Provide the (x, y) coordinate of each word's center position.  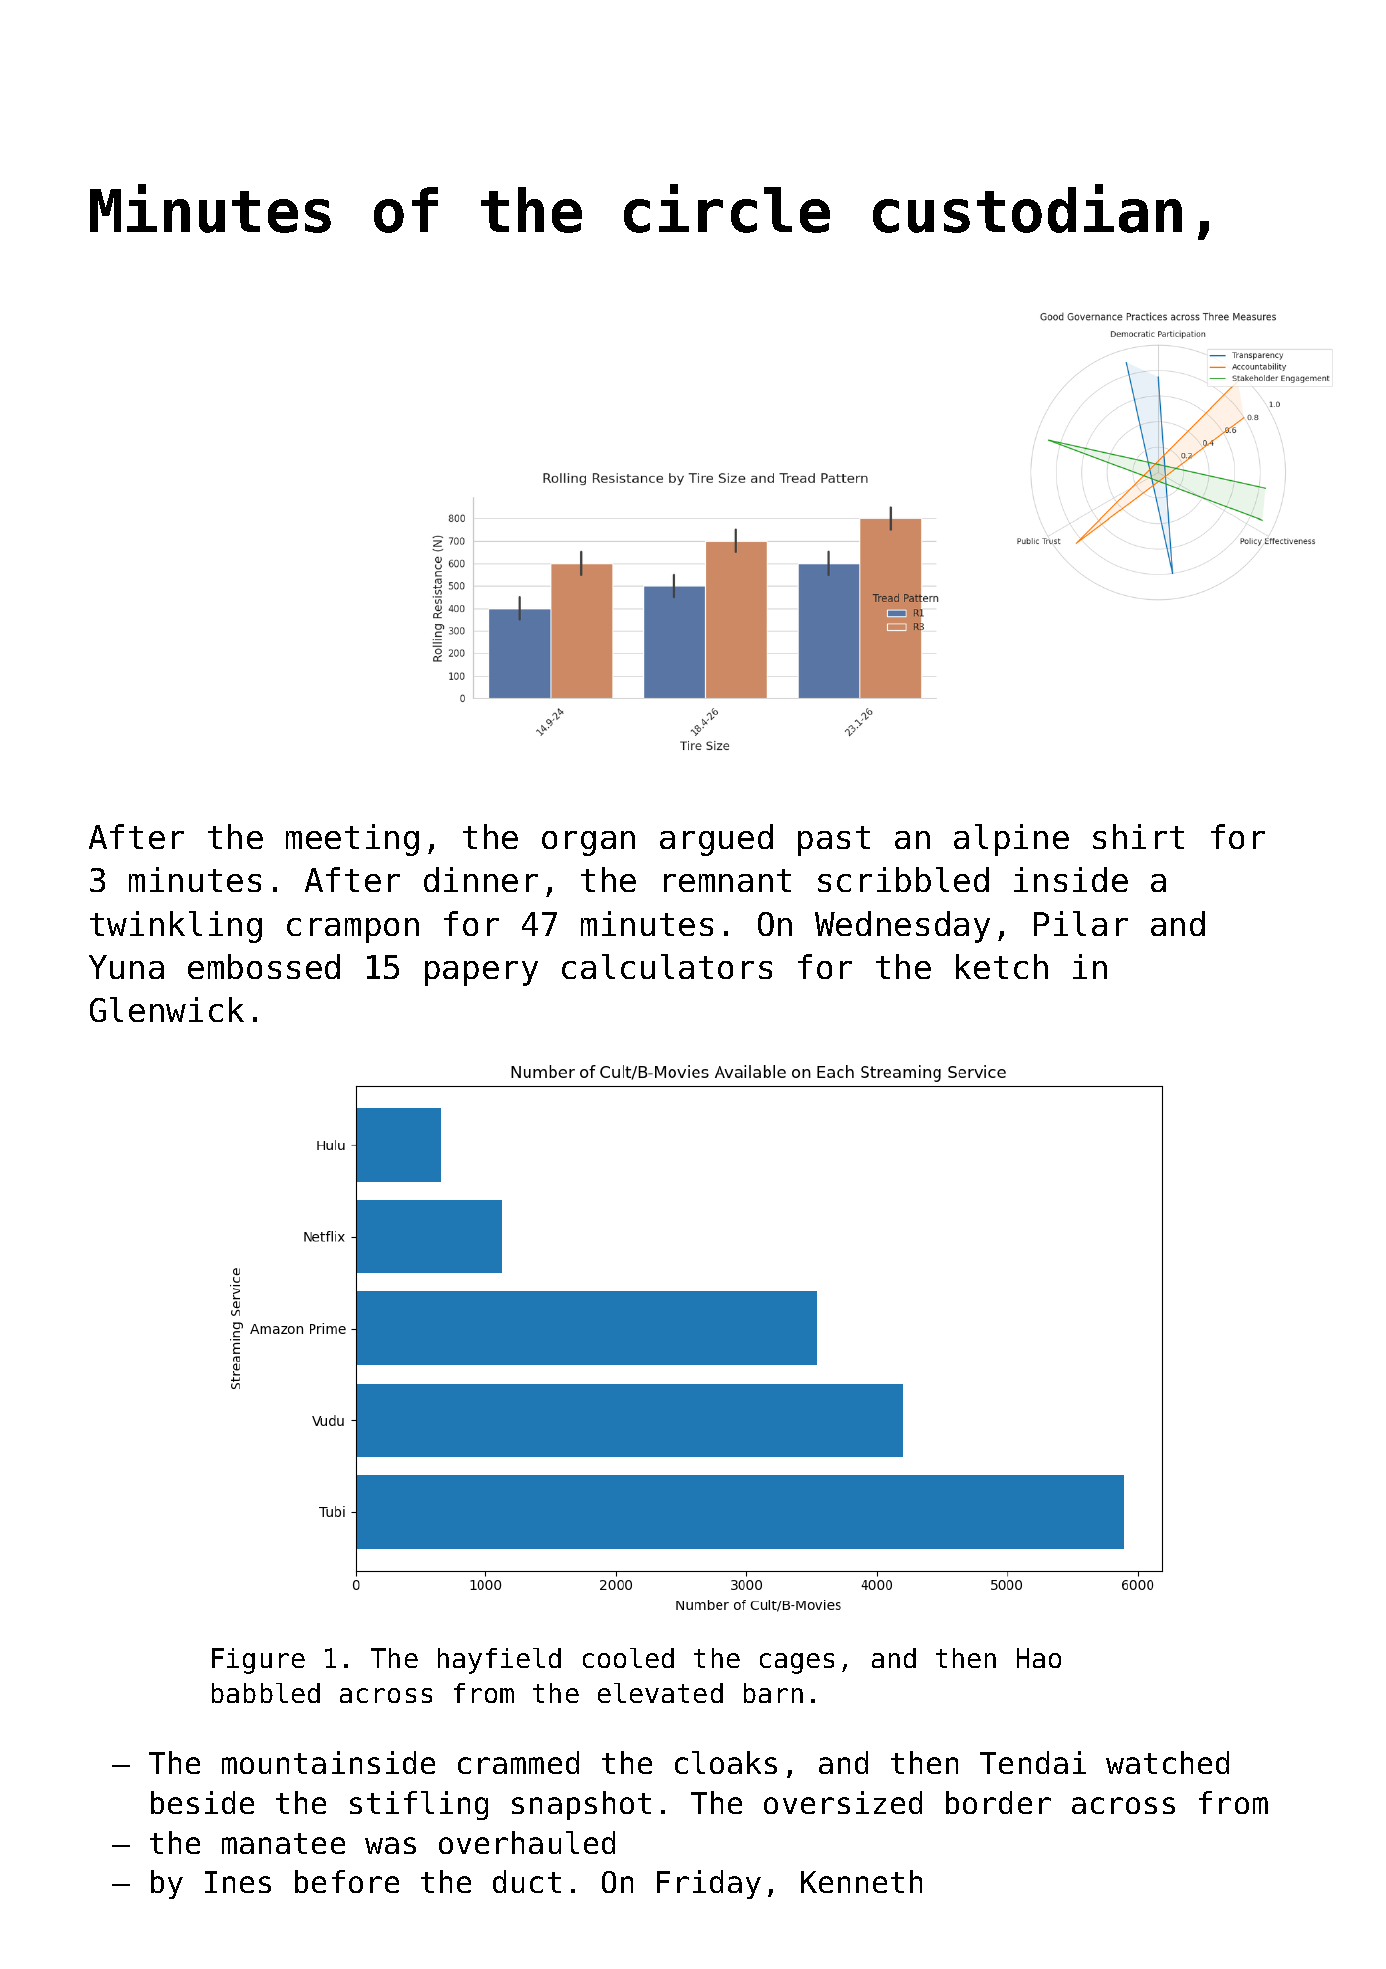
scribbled (903, 879)
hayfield (499, 1661)
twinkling (176, 927)
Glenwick (167, 1009)
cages (797, 1663)
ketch (1002, 966)
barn (773, 1693)
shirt (1138, 836)
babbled (266, 1693)
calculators (667, 966)
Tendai (1033, 1762)
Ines (238, 1882)
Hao (1039, 1658)
